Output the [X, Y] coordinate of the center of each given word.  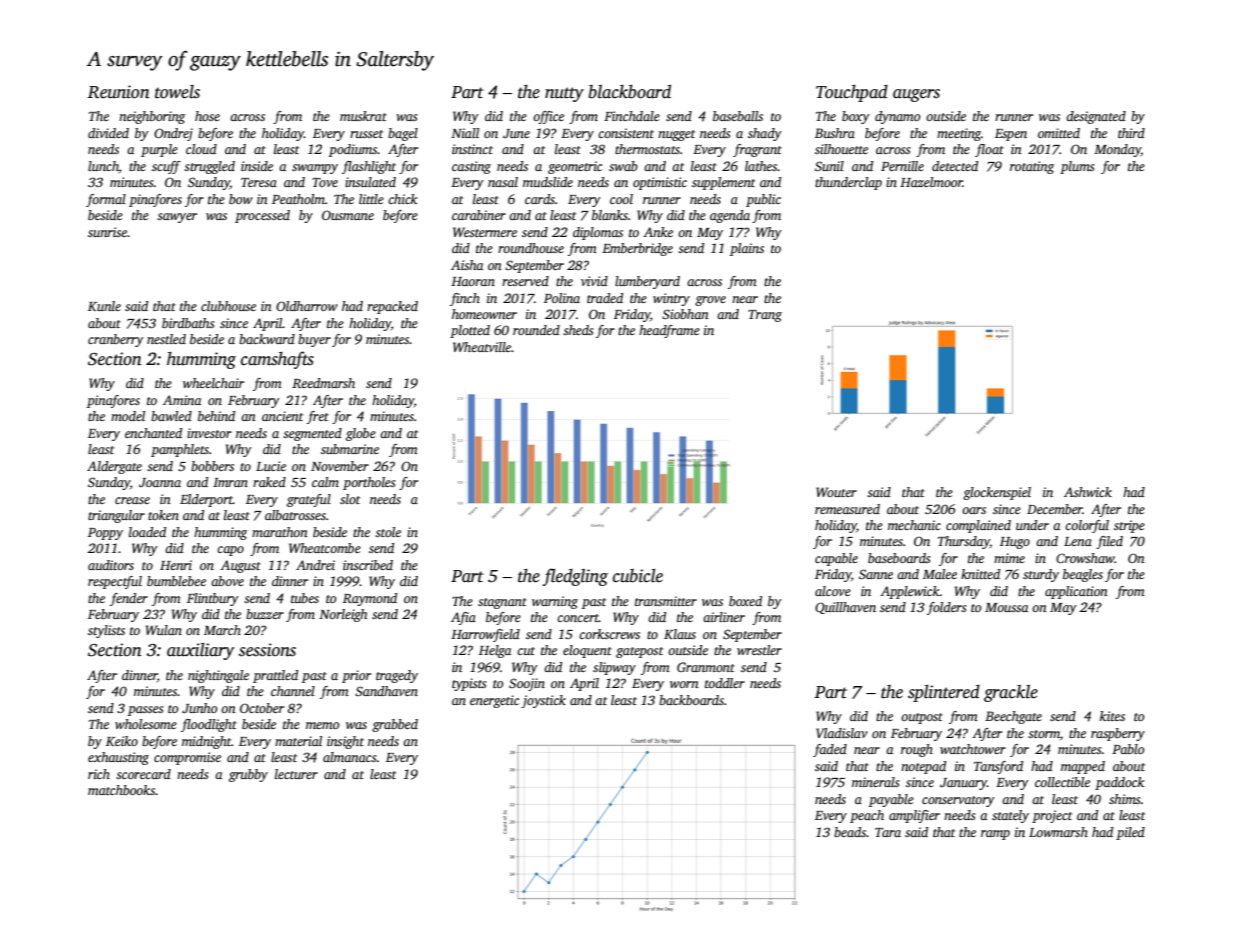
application [1076, 592]
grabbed [395, 725]
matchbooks [121, 790]
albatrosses [295, 515]
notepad [923, 767]
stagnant [502, 603]
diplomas [598, 233]
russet [366, 134]
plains [747, 249]
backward [267, 339]
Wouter [836, 492]
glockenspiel [997, 493]
